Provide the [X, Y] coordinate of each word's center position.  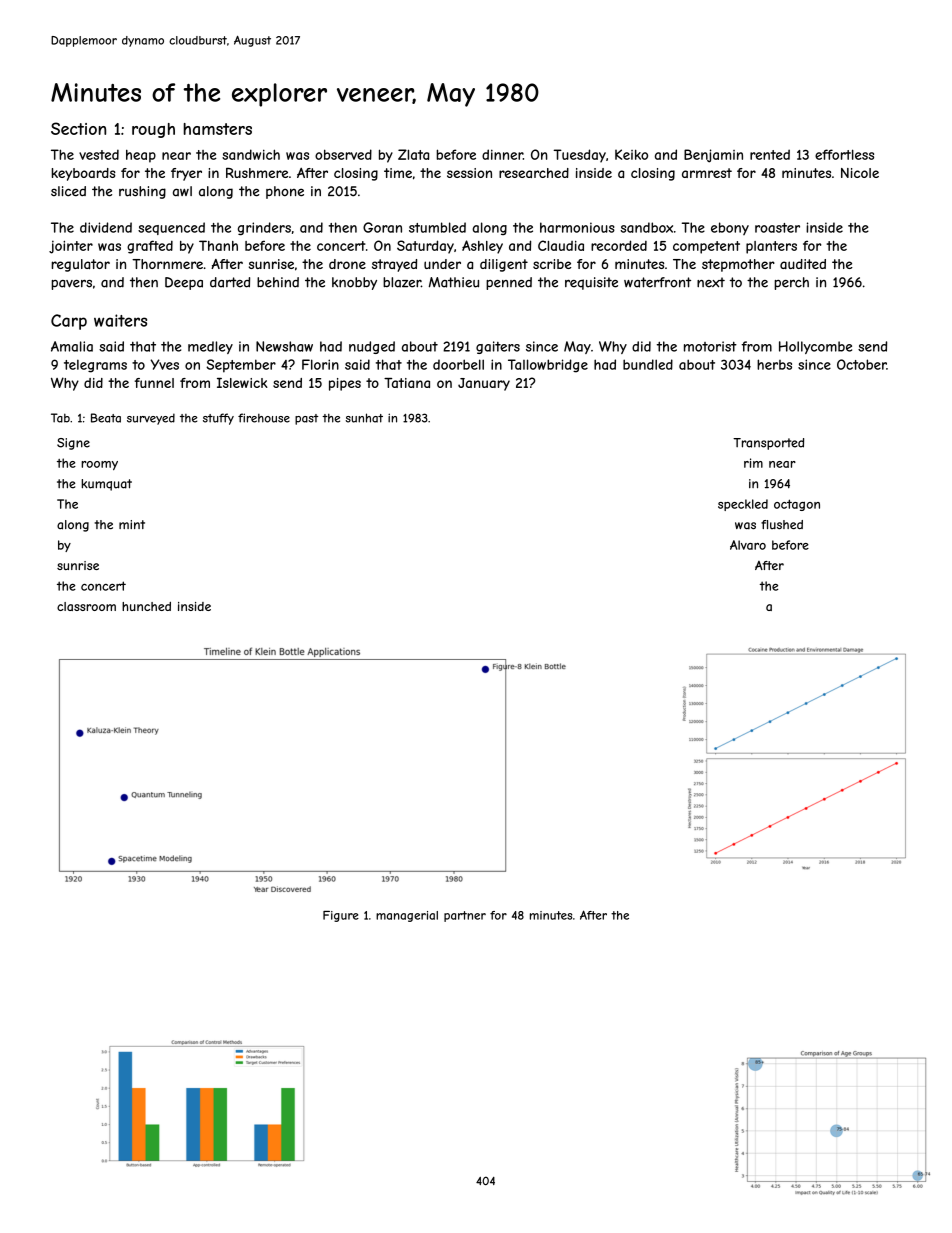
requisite [591, 283]
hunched [146, 606]
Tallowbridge [548, 366]
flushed [782, 525]
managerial [407, 916]
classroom [86, 606]
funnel [154, 383]
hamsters [218, 129]
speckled [743, 505]
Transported [768, 444]
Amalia [72, 346]
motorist [710, 346]
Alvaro [748, 545]
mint [132, 524]
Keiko [631, 154]
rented [770, 154]
